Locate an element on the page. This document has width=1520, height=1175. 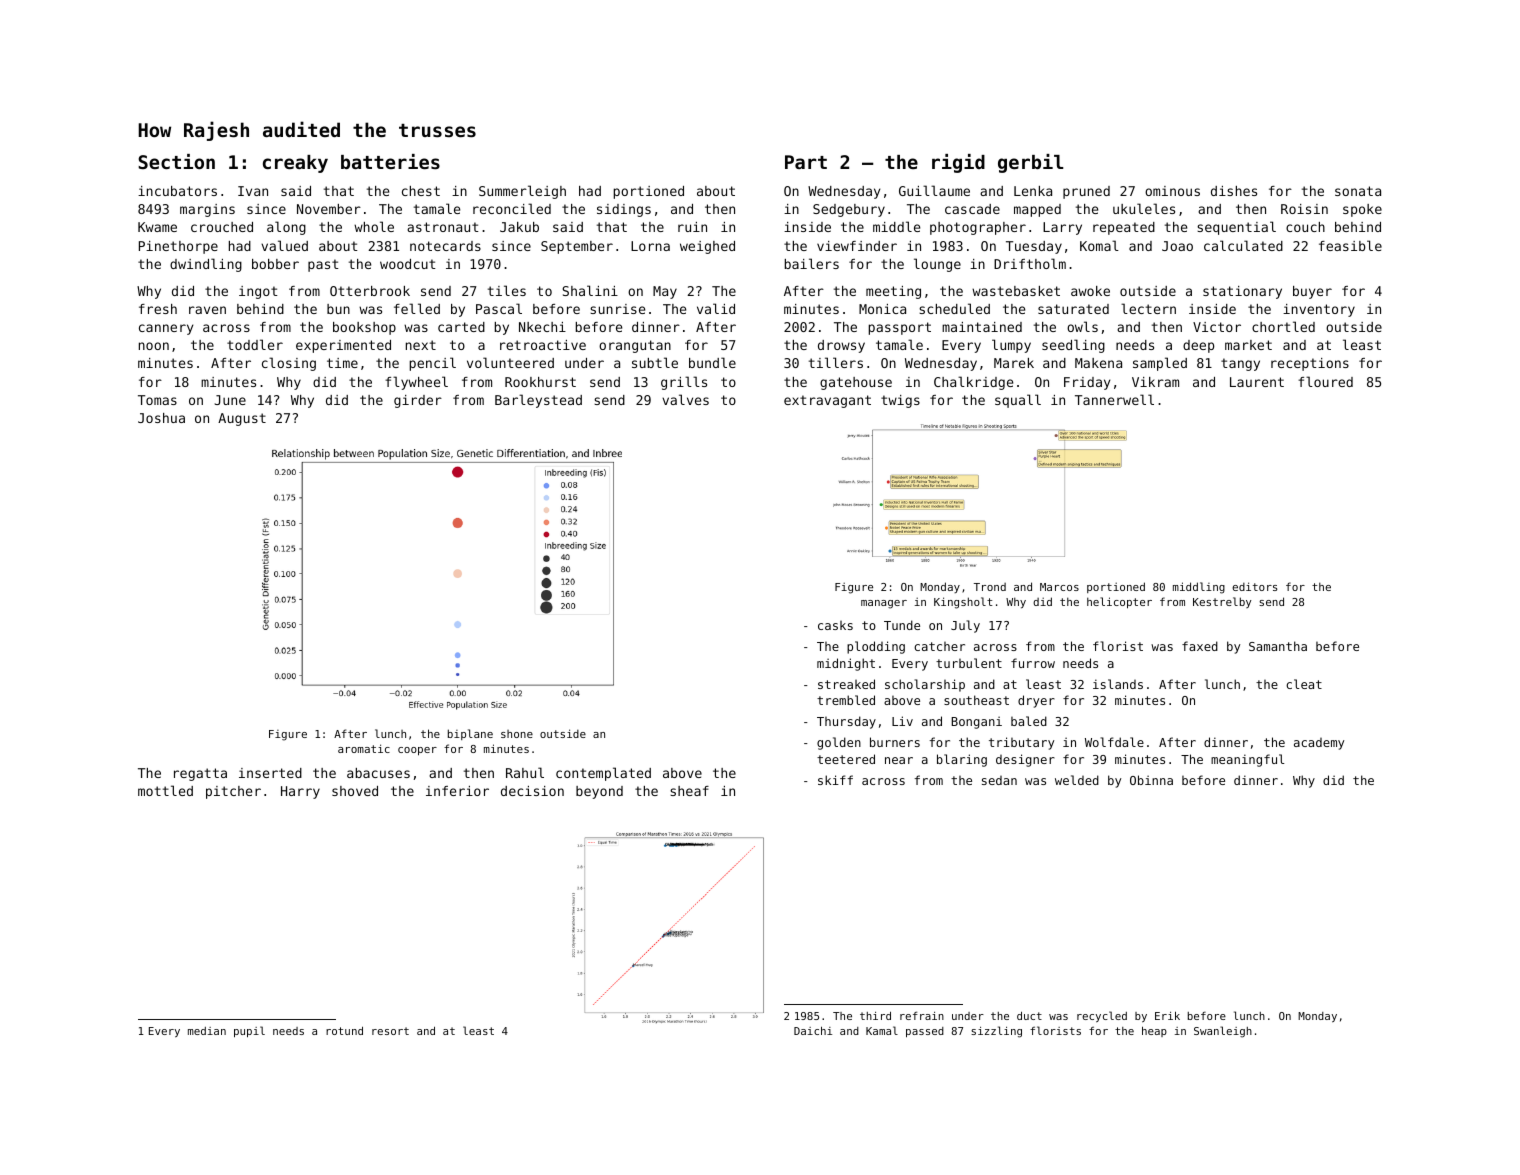
Summerleigh is located at coordinates (522, 192).
